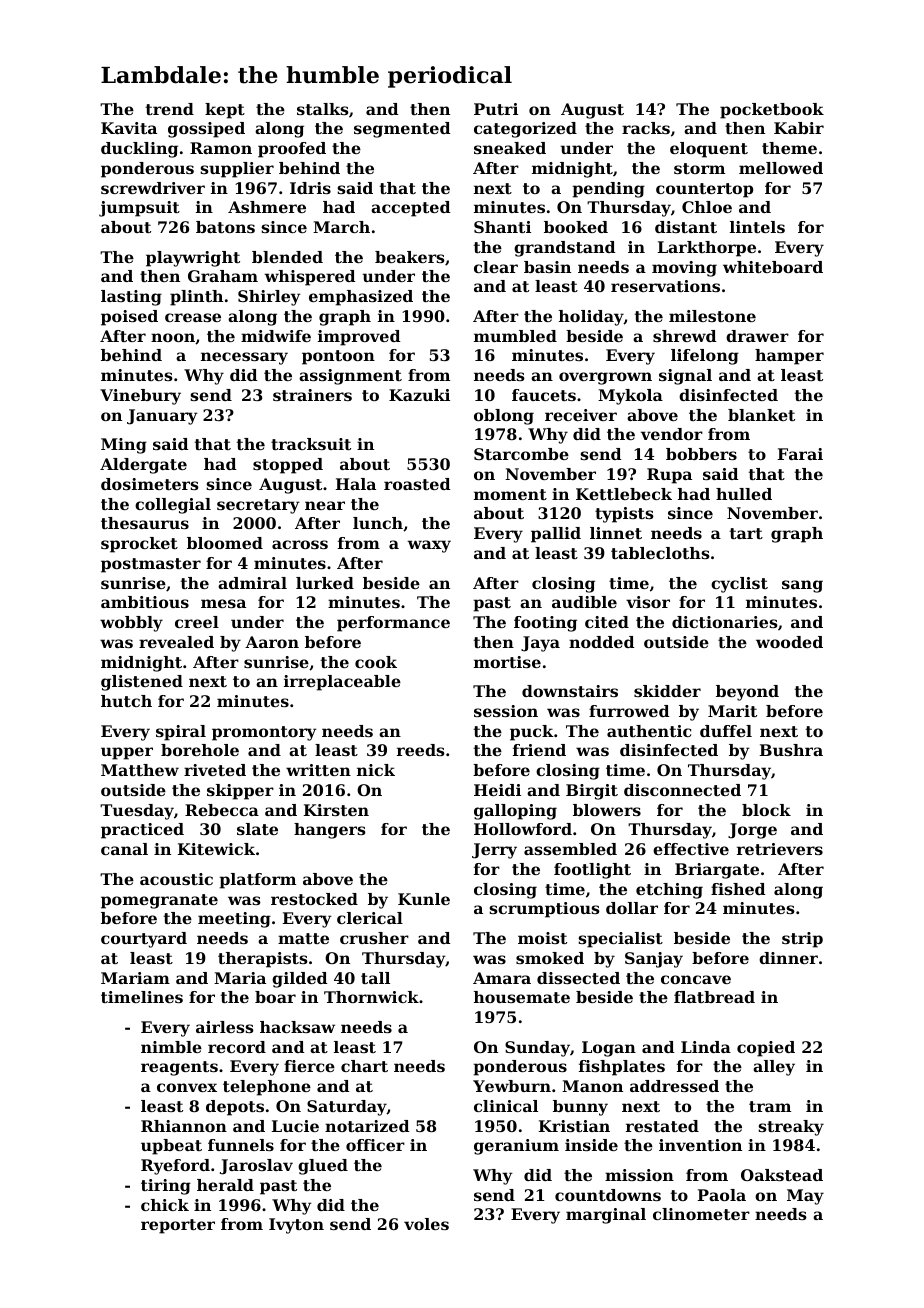  Describe the element at coordinates (267, 207) in the image. I see `Ashmere` at that location.
